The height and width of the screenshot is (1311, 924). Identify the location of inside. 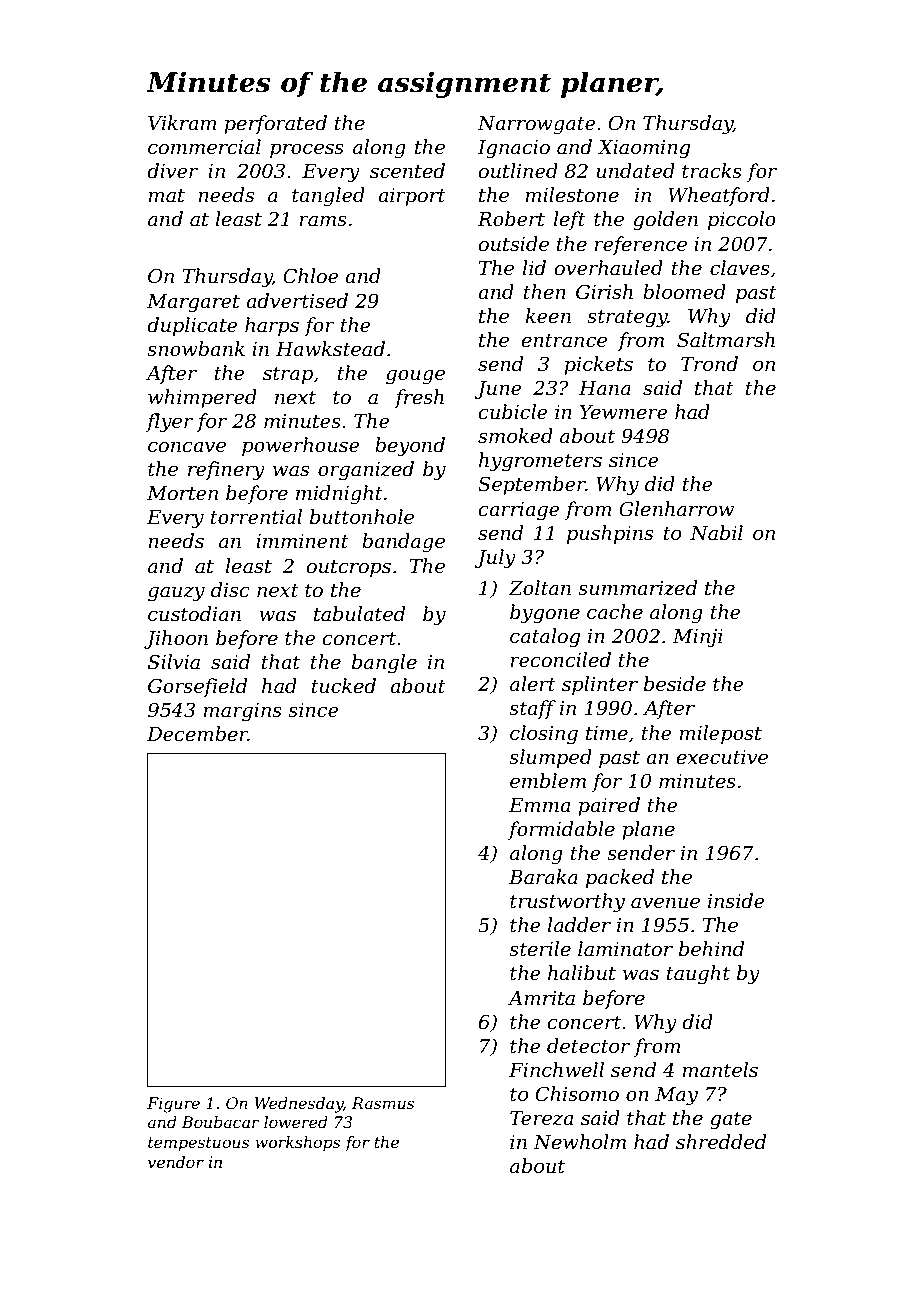
(736, 901).
